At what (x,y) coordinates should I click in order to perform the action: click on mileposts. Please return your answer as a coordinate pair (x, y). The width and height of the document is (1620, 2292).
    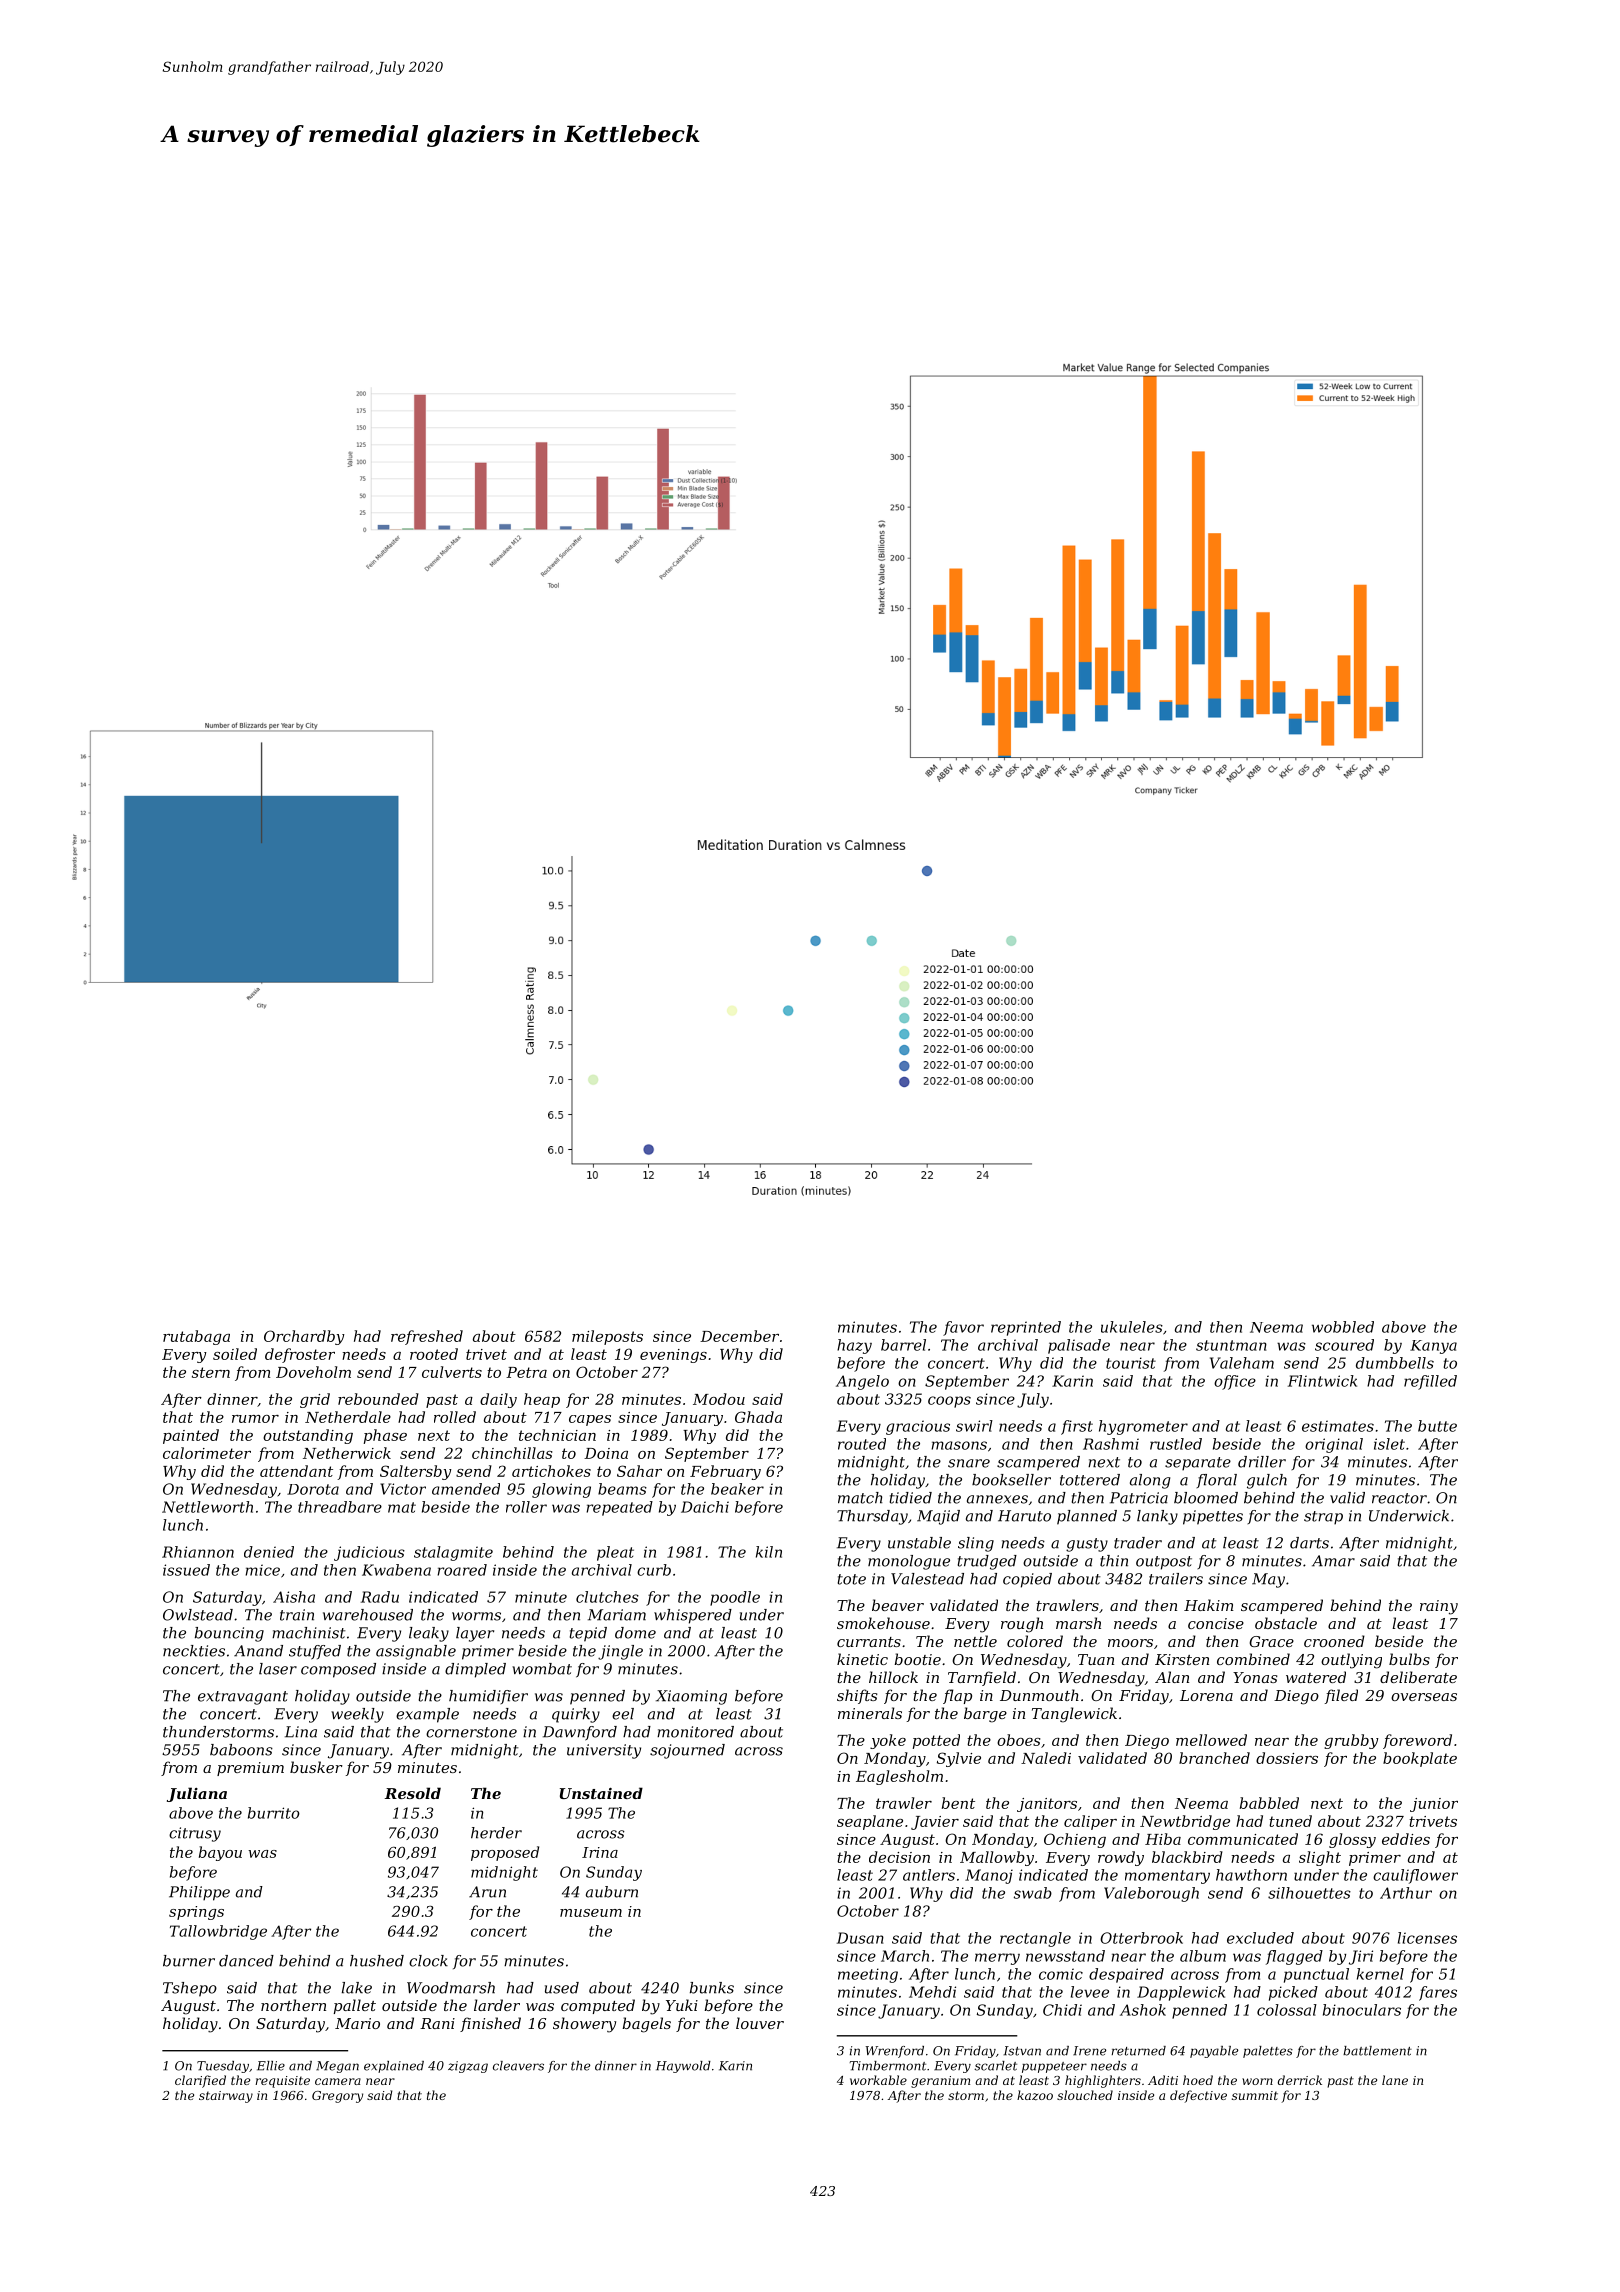
    Looking at the image, I should click on (607, 1337).
